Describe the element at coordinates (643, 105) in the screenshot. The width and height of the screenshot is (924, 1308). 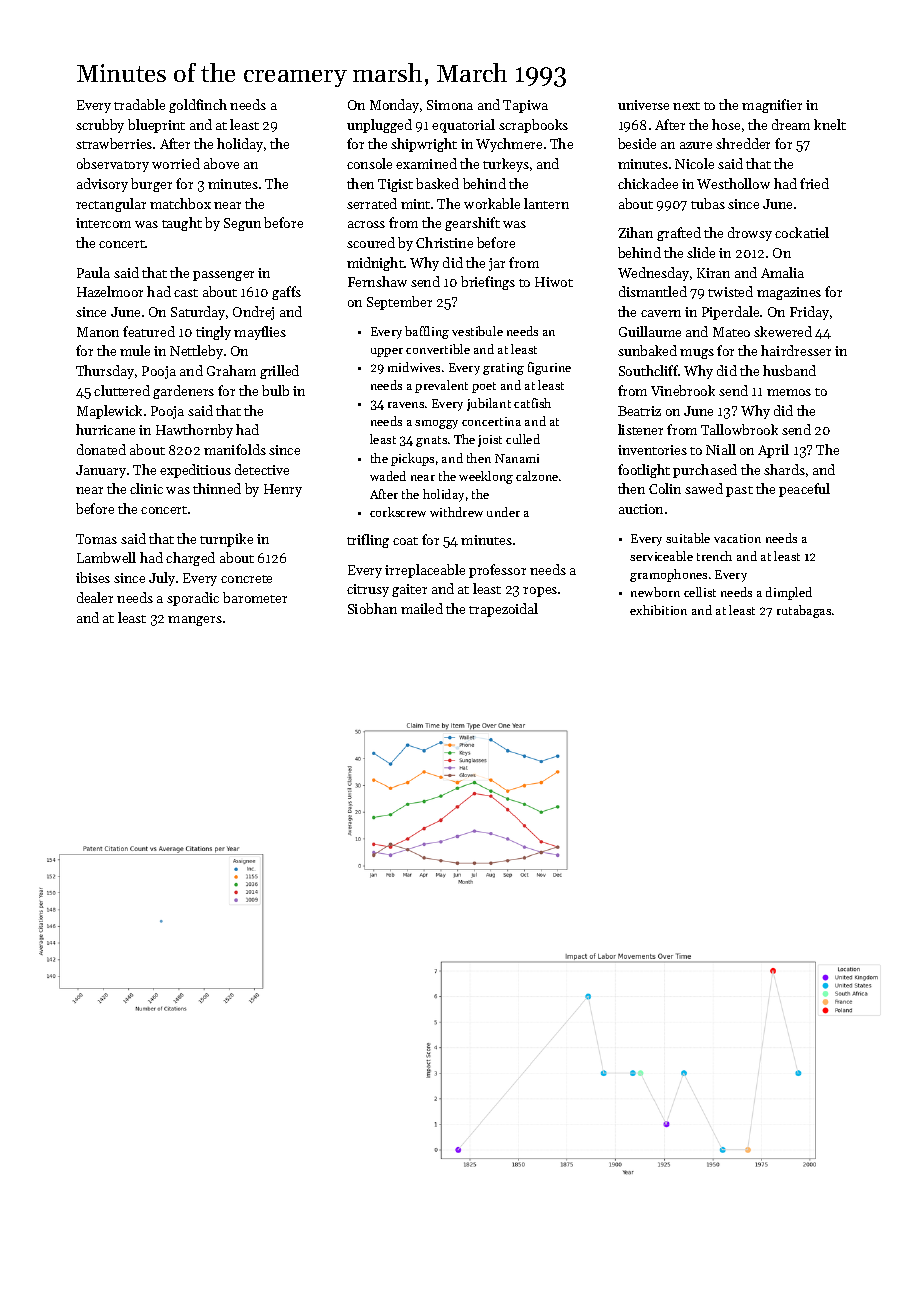
I see `universe` at that location.
